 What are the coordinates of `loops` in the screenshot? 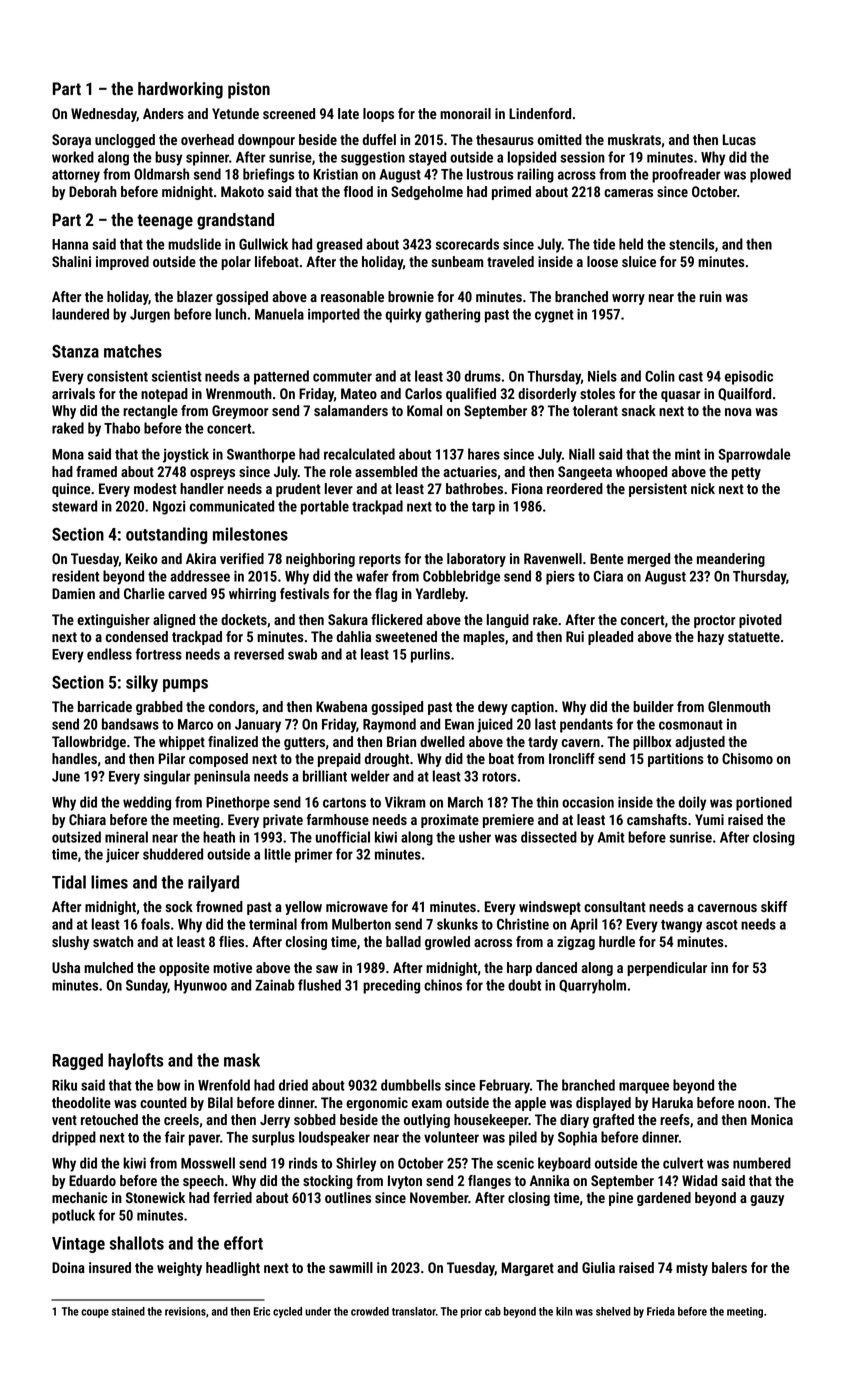 It's located at (378, 115).
